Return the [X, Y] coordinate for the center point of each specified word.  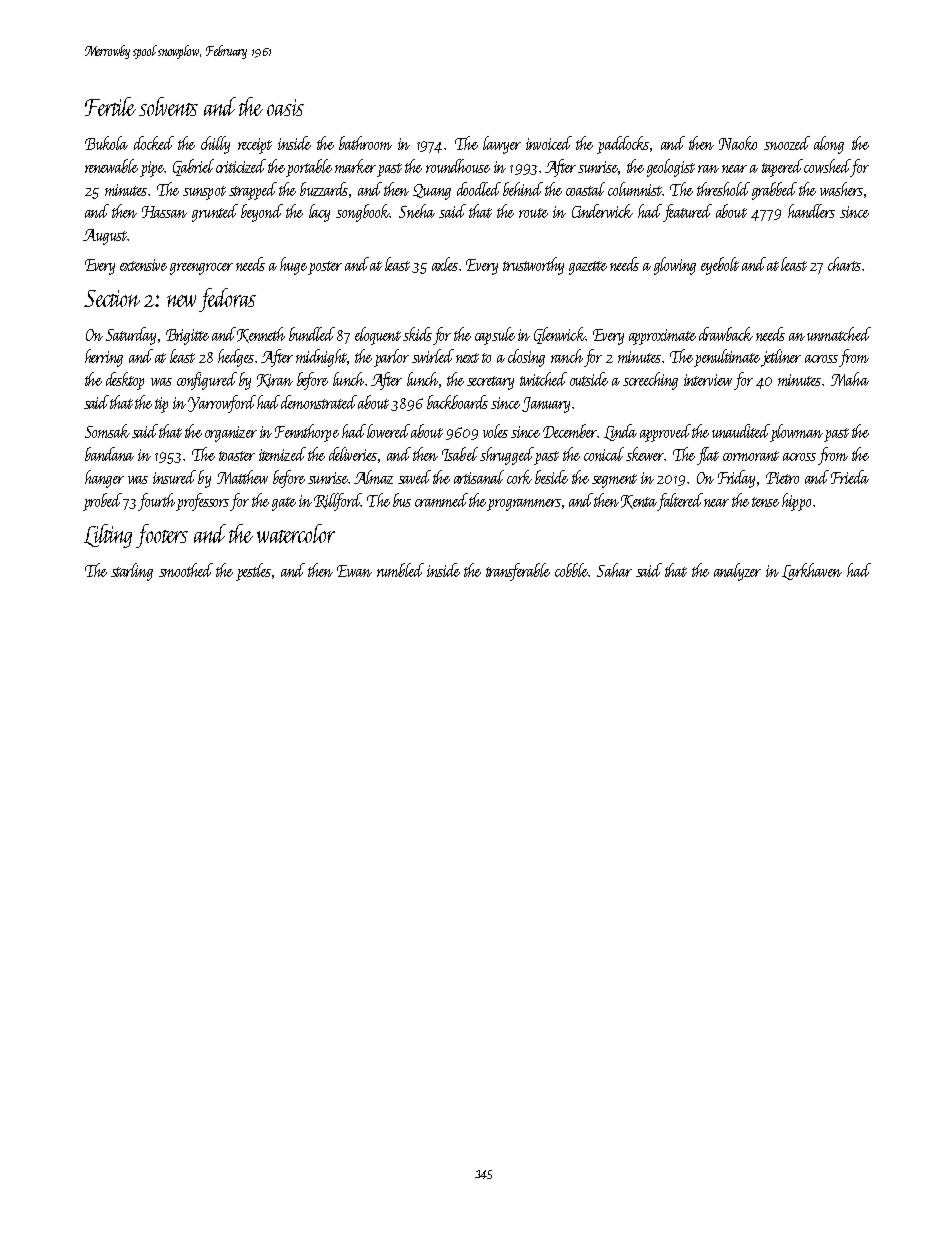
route [533, 213]
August [105, 237]
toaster [237, 456]
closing [526, 358]
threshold [723, 189]
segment [614, 481]
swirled [433, 356]
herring [104, 358]
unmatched [839, 334]
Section [112, 298]
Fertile [110, 106]
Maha [850, 379]
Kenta [639, 503]
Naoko [738, 143]
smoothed [186, 570]
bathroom [365, 143]
